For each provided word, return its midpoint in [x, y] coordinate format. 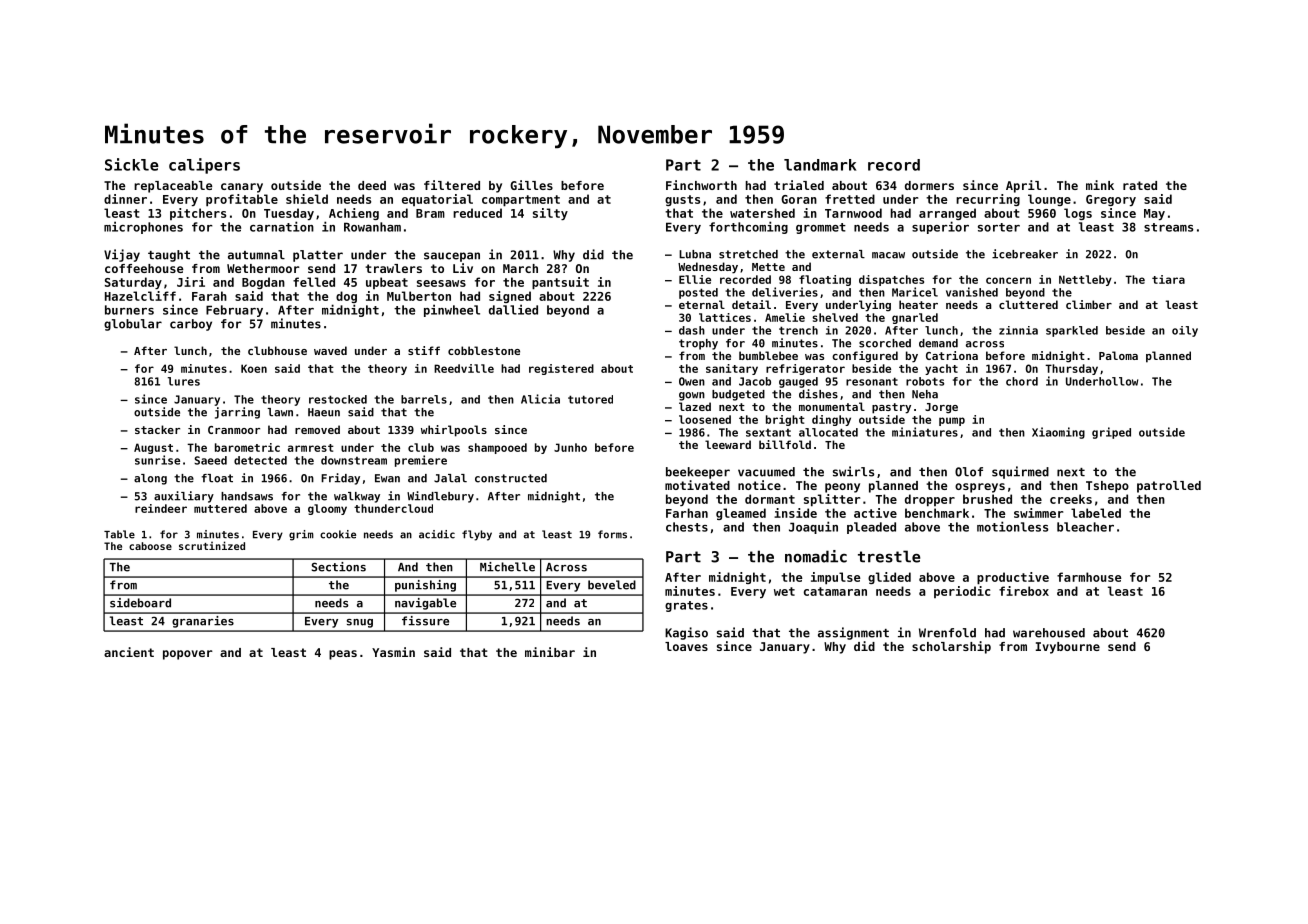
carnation [282, 226]
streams [1168, 227]
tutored [590, 399]
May [1154, 214]
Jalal [450, 478]
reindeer [161, 508]
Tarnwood [853, 213]
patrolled [1169, 487]
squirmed [1020, 472]
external [838, 254]
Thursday [1071, 369]
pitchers [198, 214]
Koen [254, 368]
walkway [357, 497]
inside [795, 513]
